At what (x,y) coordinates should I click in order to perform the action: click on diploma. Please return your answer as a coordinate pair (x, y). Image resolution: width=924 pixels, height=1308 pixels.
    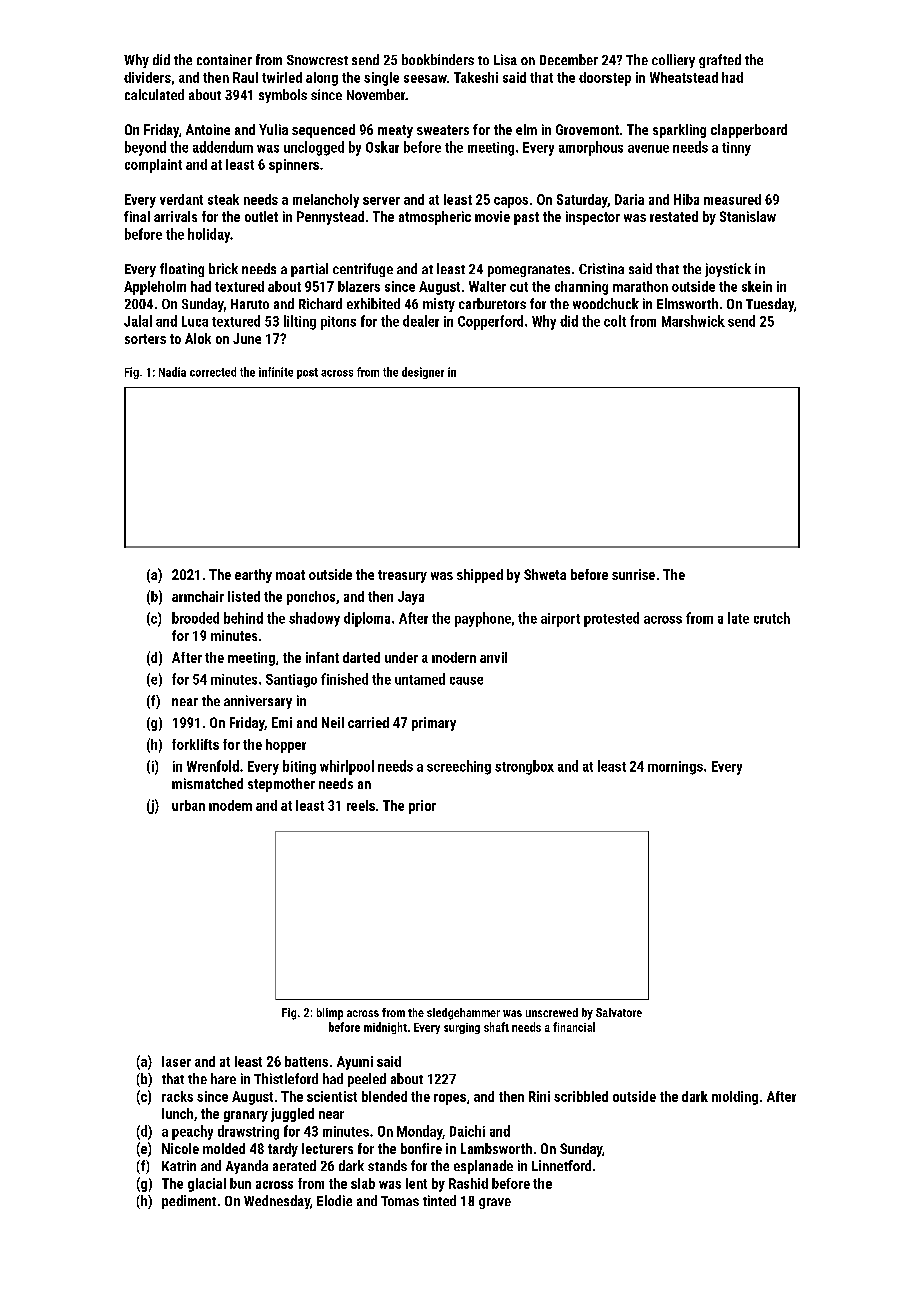
    Looking at the image, I should click on (367, 619).
